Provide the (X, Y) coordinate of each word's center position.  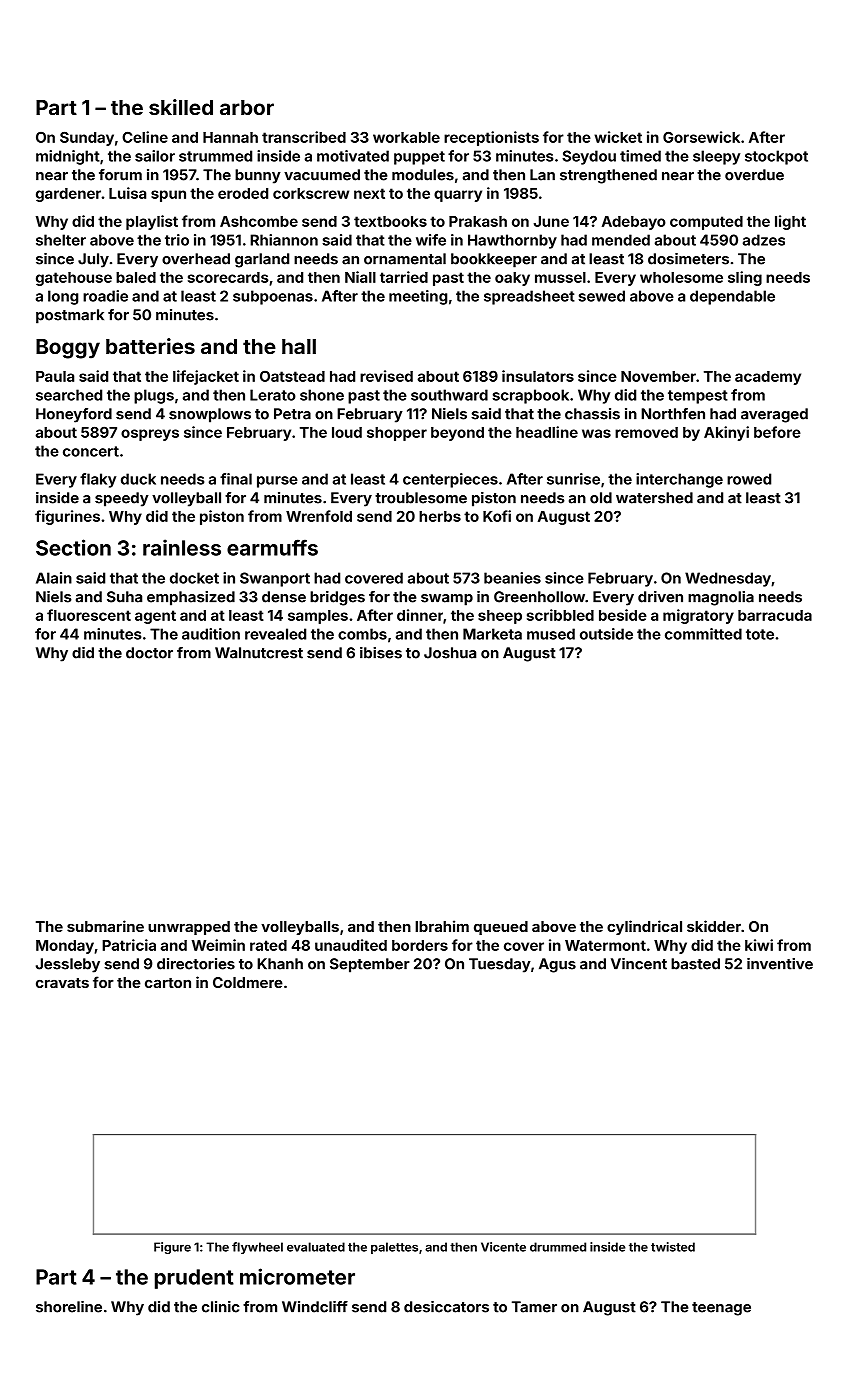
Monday (65, 947)
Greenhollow (539, 597)
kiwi (759, 945)
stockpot (776, 157)
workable (406, 137)
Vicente (503, 1247)
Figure (172, 1248)
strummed (215, 156)
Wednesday (728, 579)
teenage (721, 1309)
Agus (557, 965)
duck (138, 479)
